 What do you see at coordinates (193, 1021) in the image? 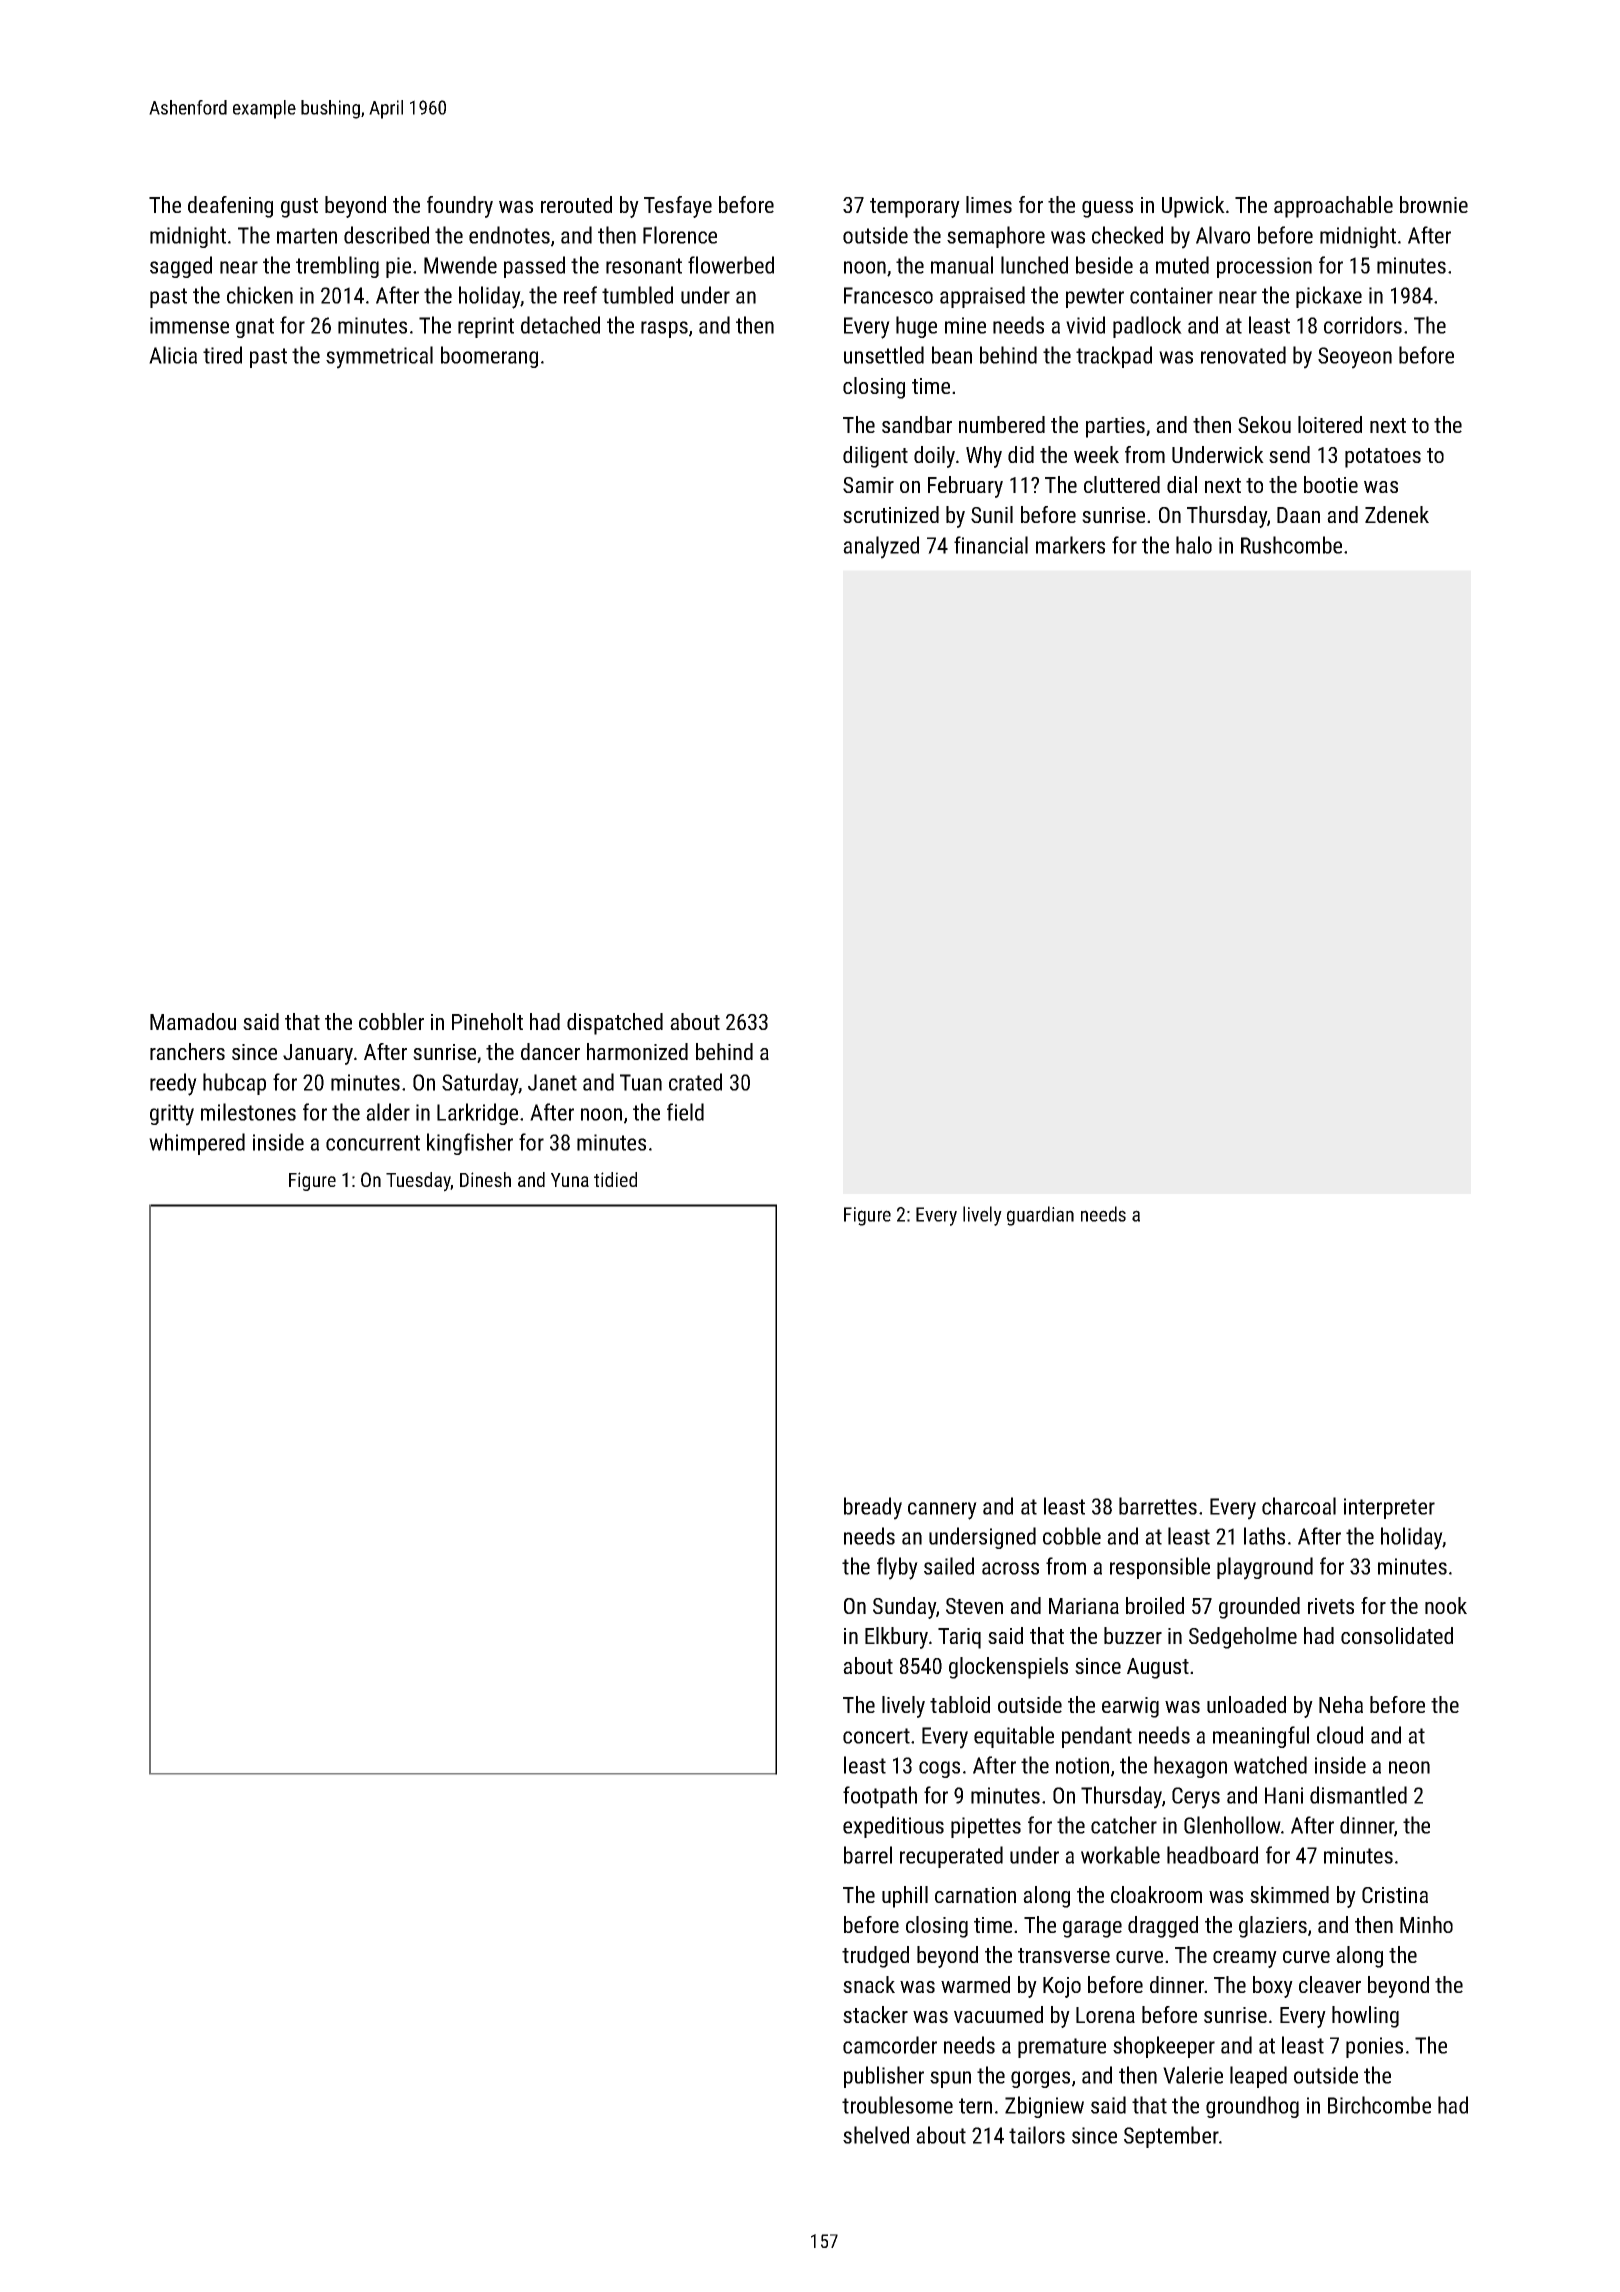
I see `Mamadou` at bounding box center [193, 1021].
